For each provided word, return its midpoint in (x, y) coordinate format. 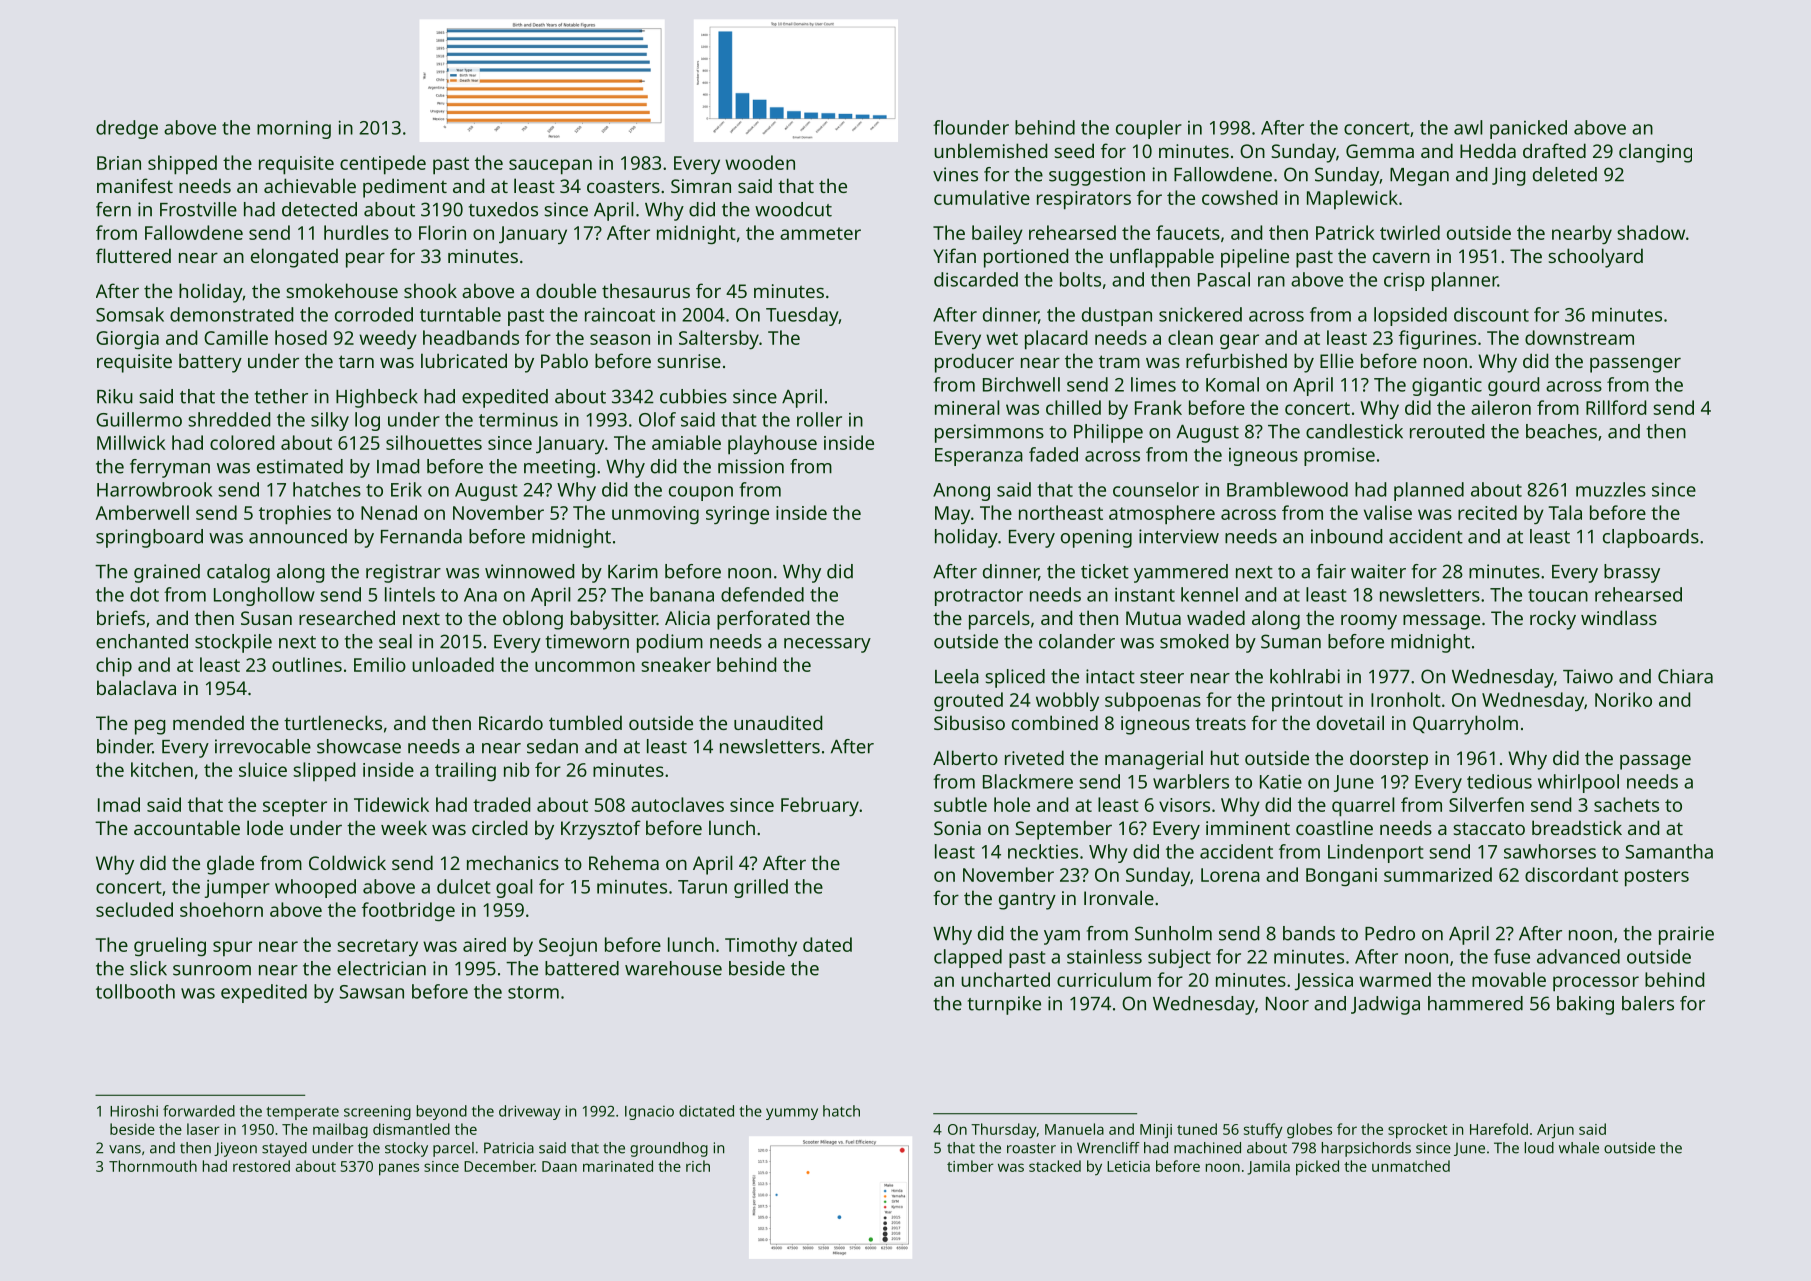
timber (970, 1166)
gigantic (1447, 386)
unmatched (1411, 1166)
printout (1307, 702)
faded (1053, 454)
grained (167, 573)
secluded (134, 909)
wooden (760, 162)
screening (377, 1112)
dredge (127, 129)
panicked (1528, 129)
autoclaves (677, 804)
